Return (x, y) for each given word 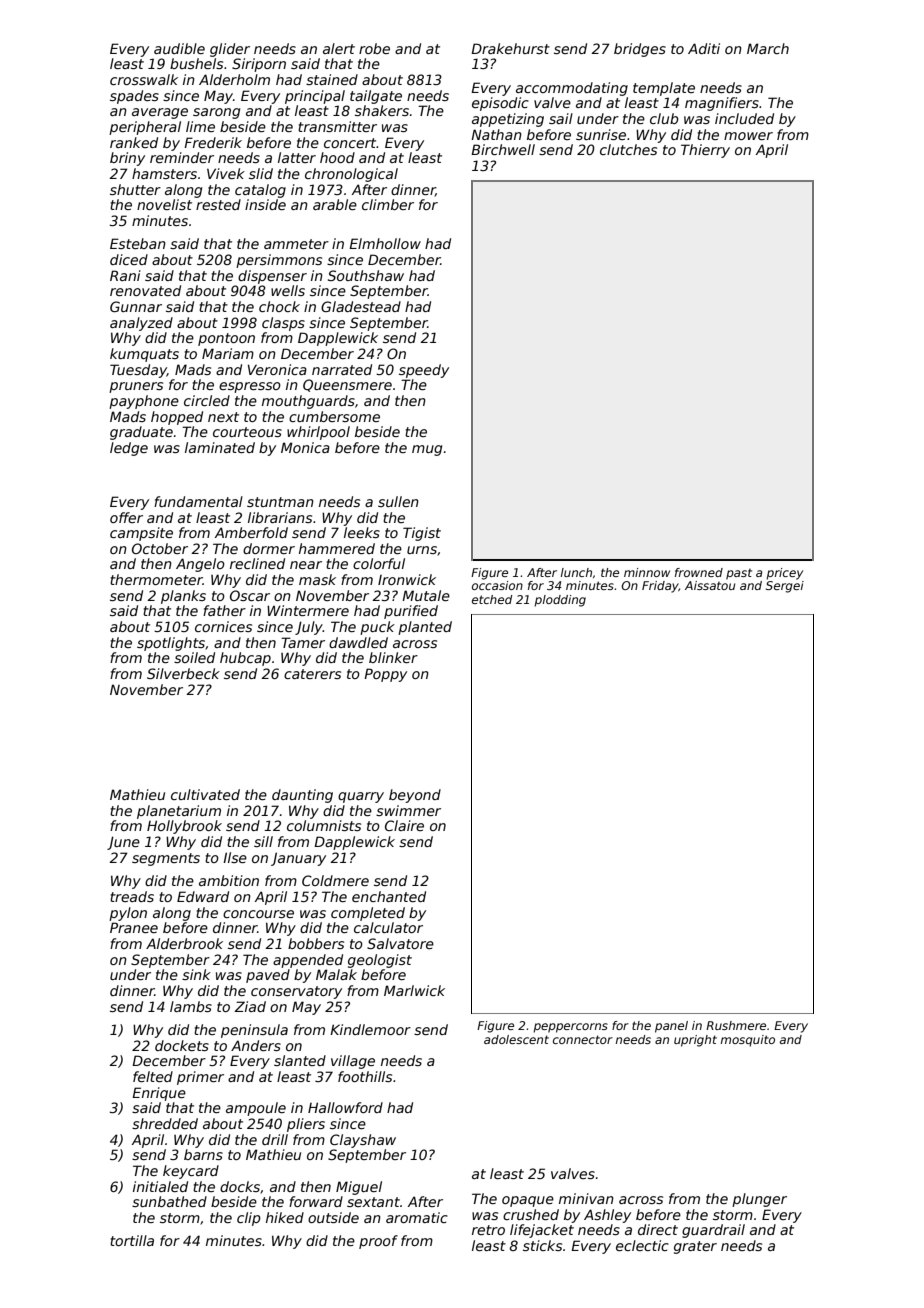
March (768, 48)
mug (427, 450)
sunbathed (169, 1201)
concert (350, 143)
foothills (365, 1076)
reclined (257, 563)
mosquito (748, 1041)
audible (179, 48)
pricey (784, 574)
